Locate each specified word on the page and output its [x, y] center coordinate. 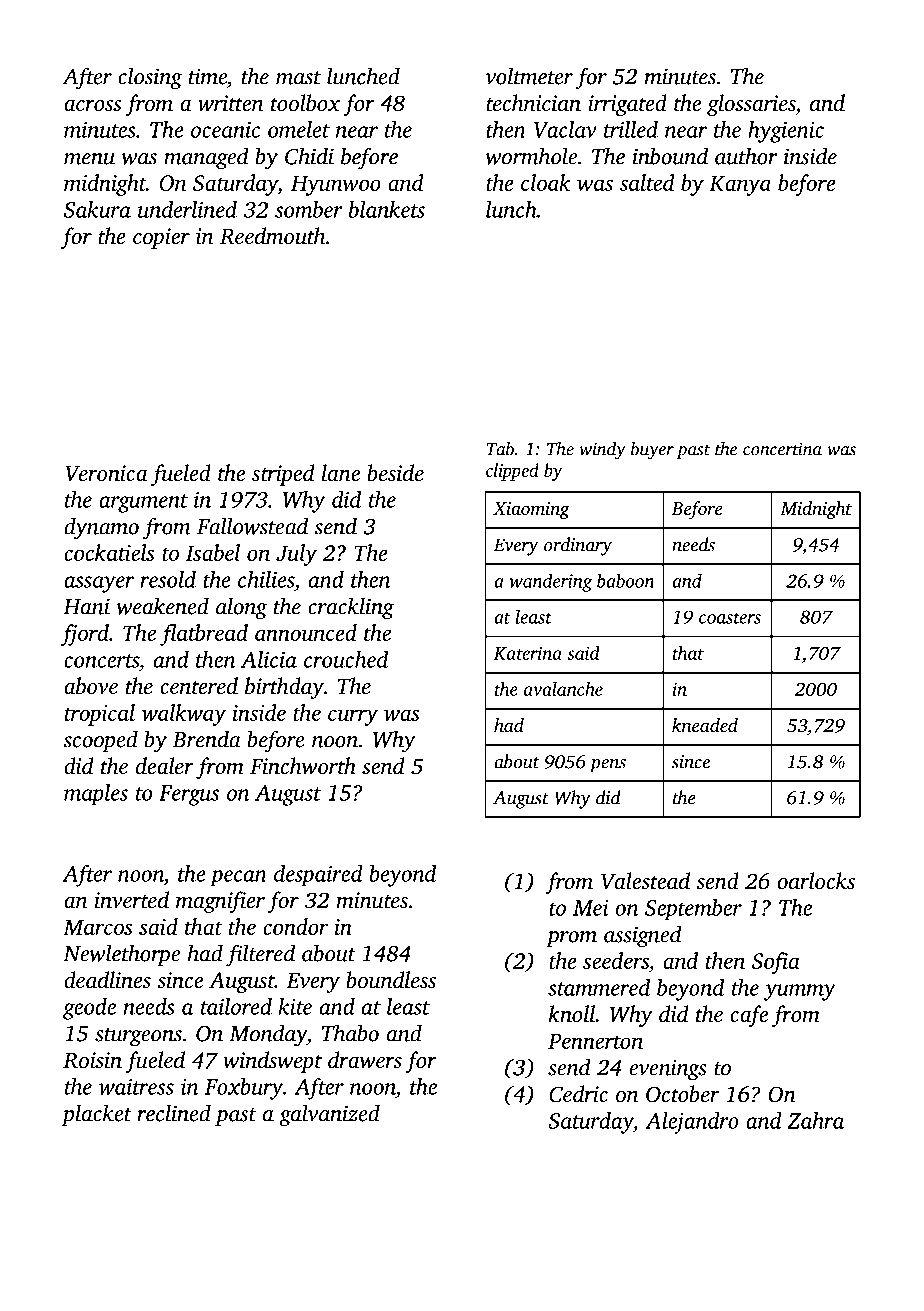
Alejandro [692, 1123]
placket [96, 1115]
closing [150, 78]
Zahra [815, 1120]
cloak [545, 182]
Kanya [740, 185]
